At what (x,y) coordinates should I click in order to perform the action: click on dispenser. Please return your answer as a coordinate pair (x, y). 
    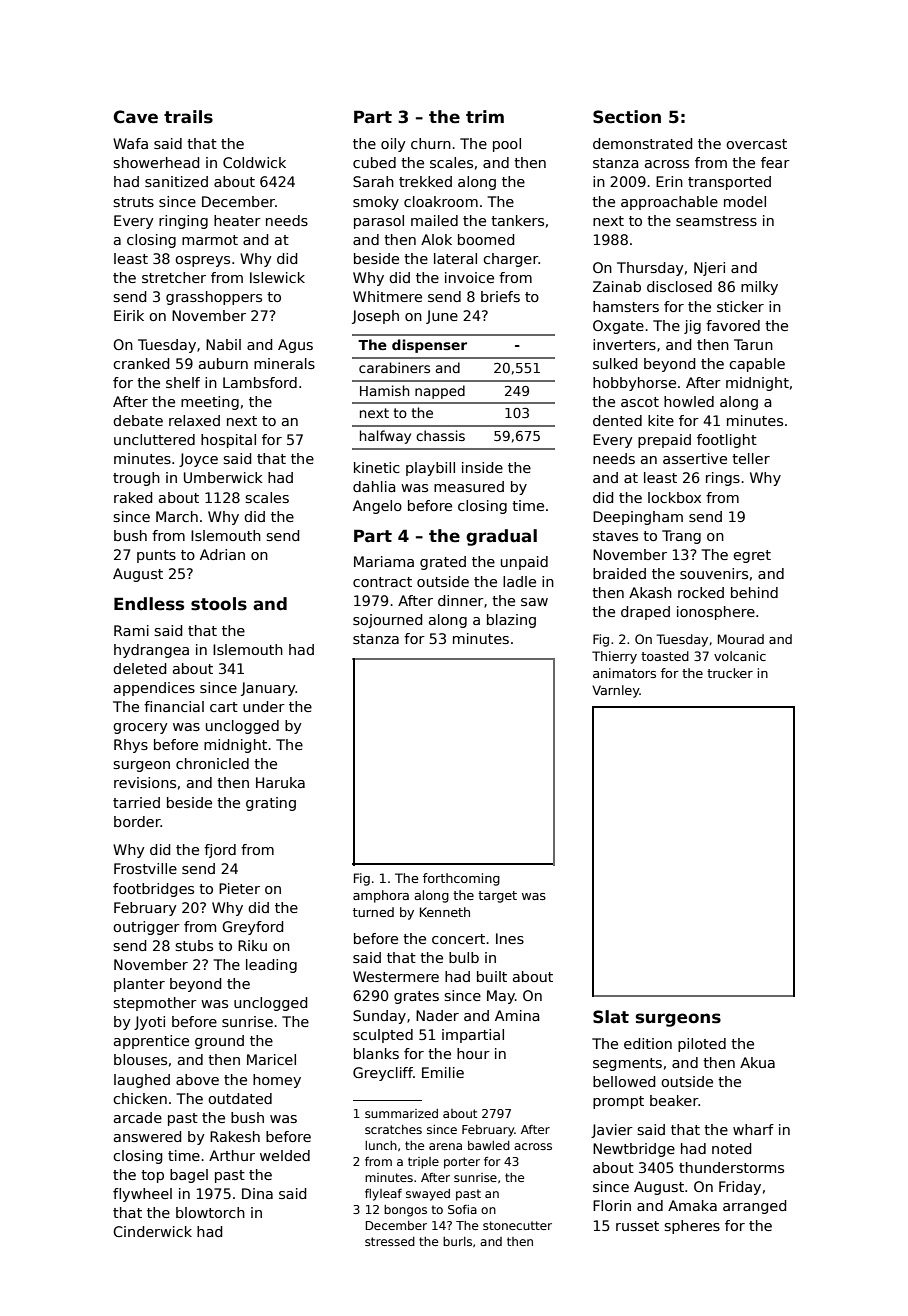
    Looking at the image, I should click on (429, 346).
